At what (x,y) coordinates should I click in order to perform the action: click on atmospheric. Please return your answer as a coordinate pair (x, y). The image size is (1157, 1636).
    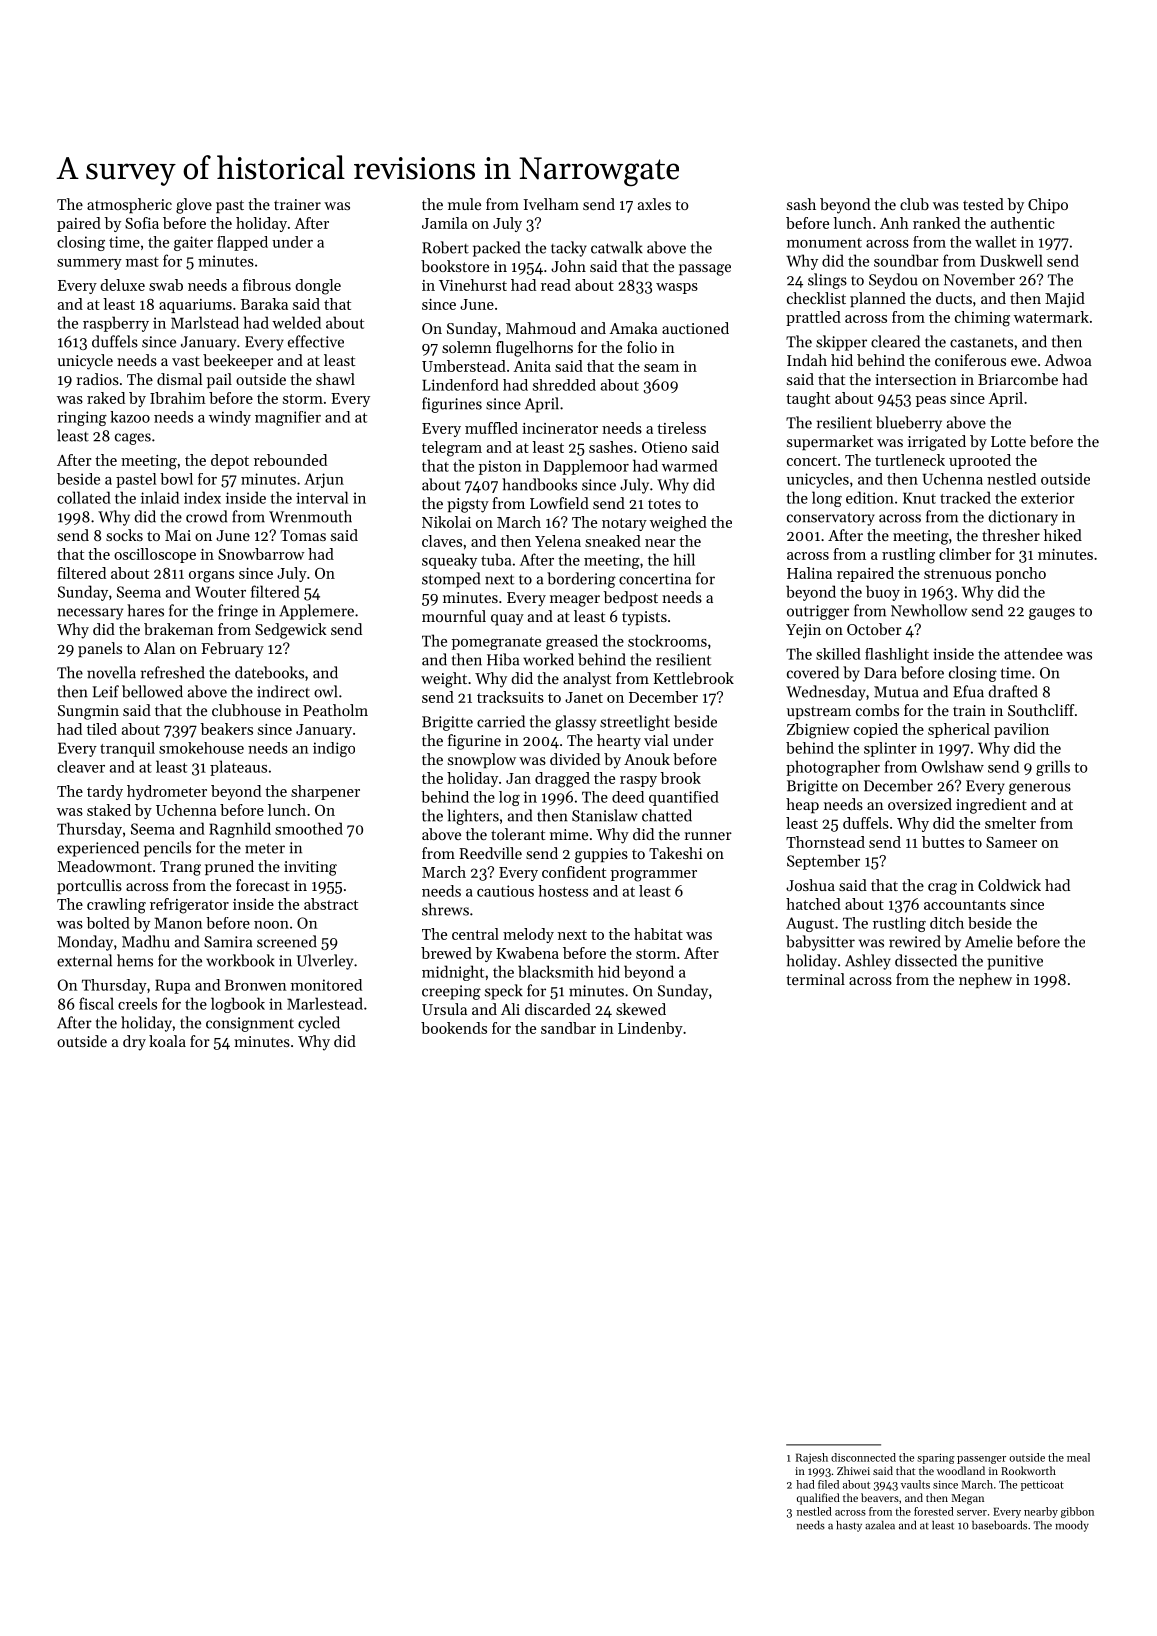
    Looking at the image, I should click on (129, 205).
